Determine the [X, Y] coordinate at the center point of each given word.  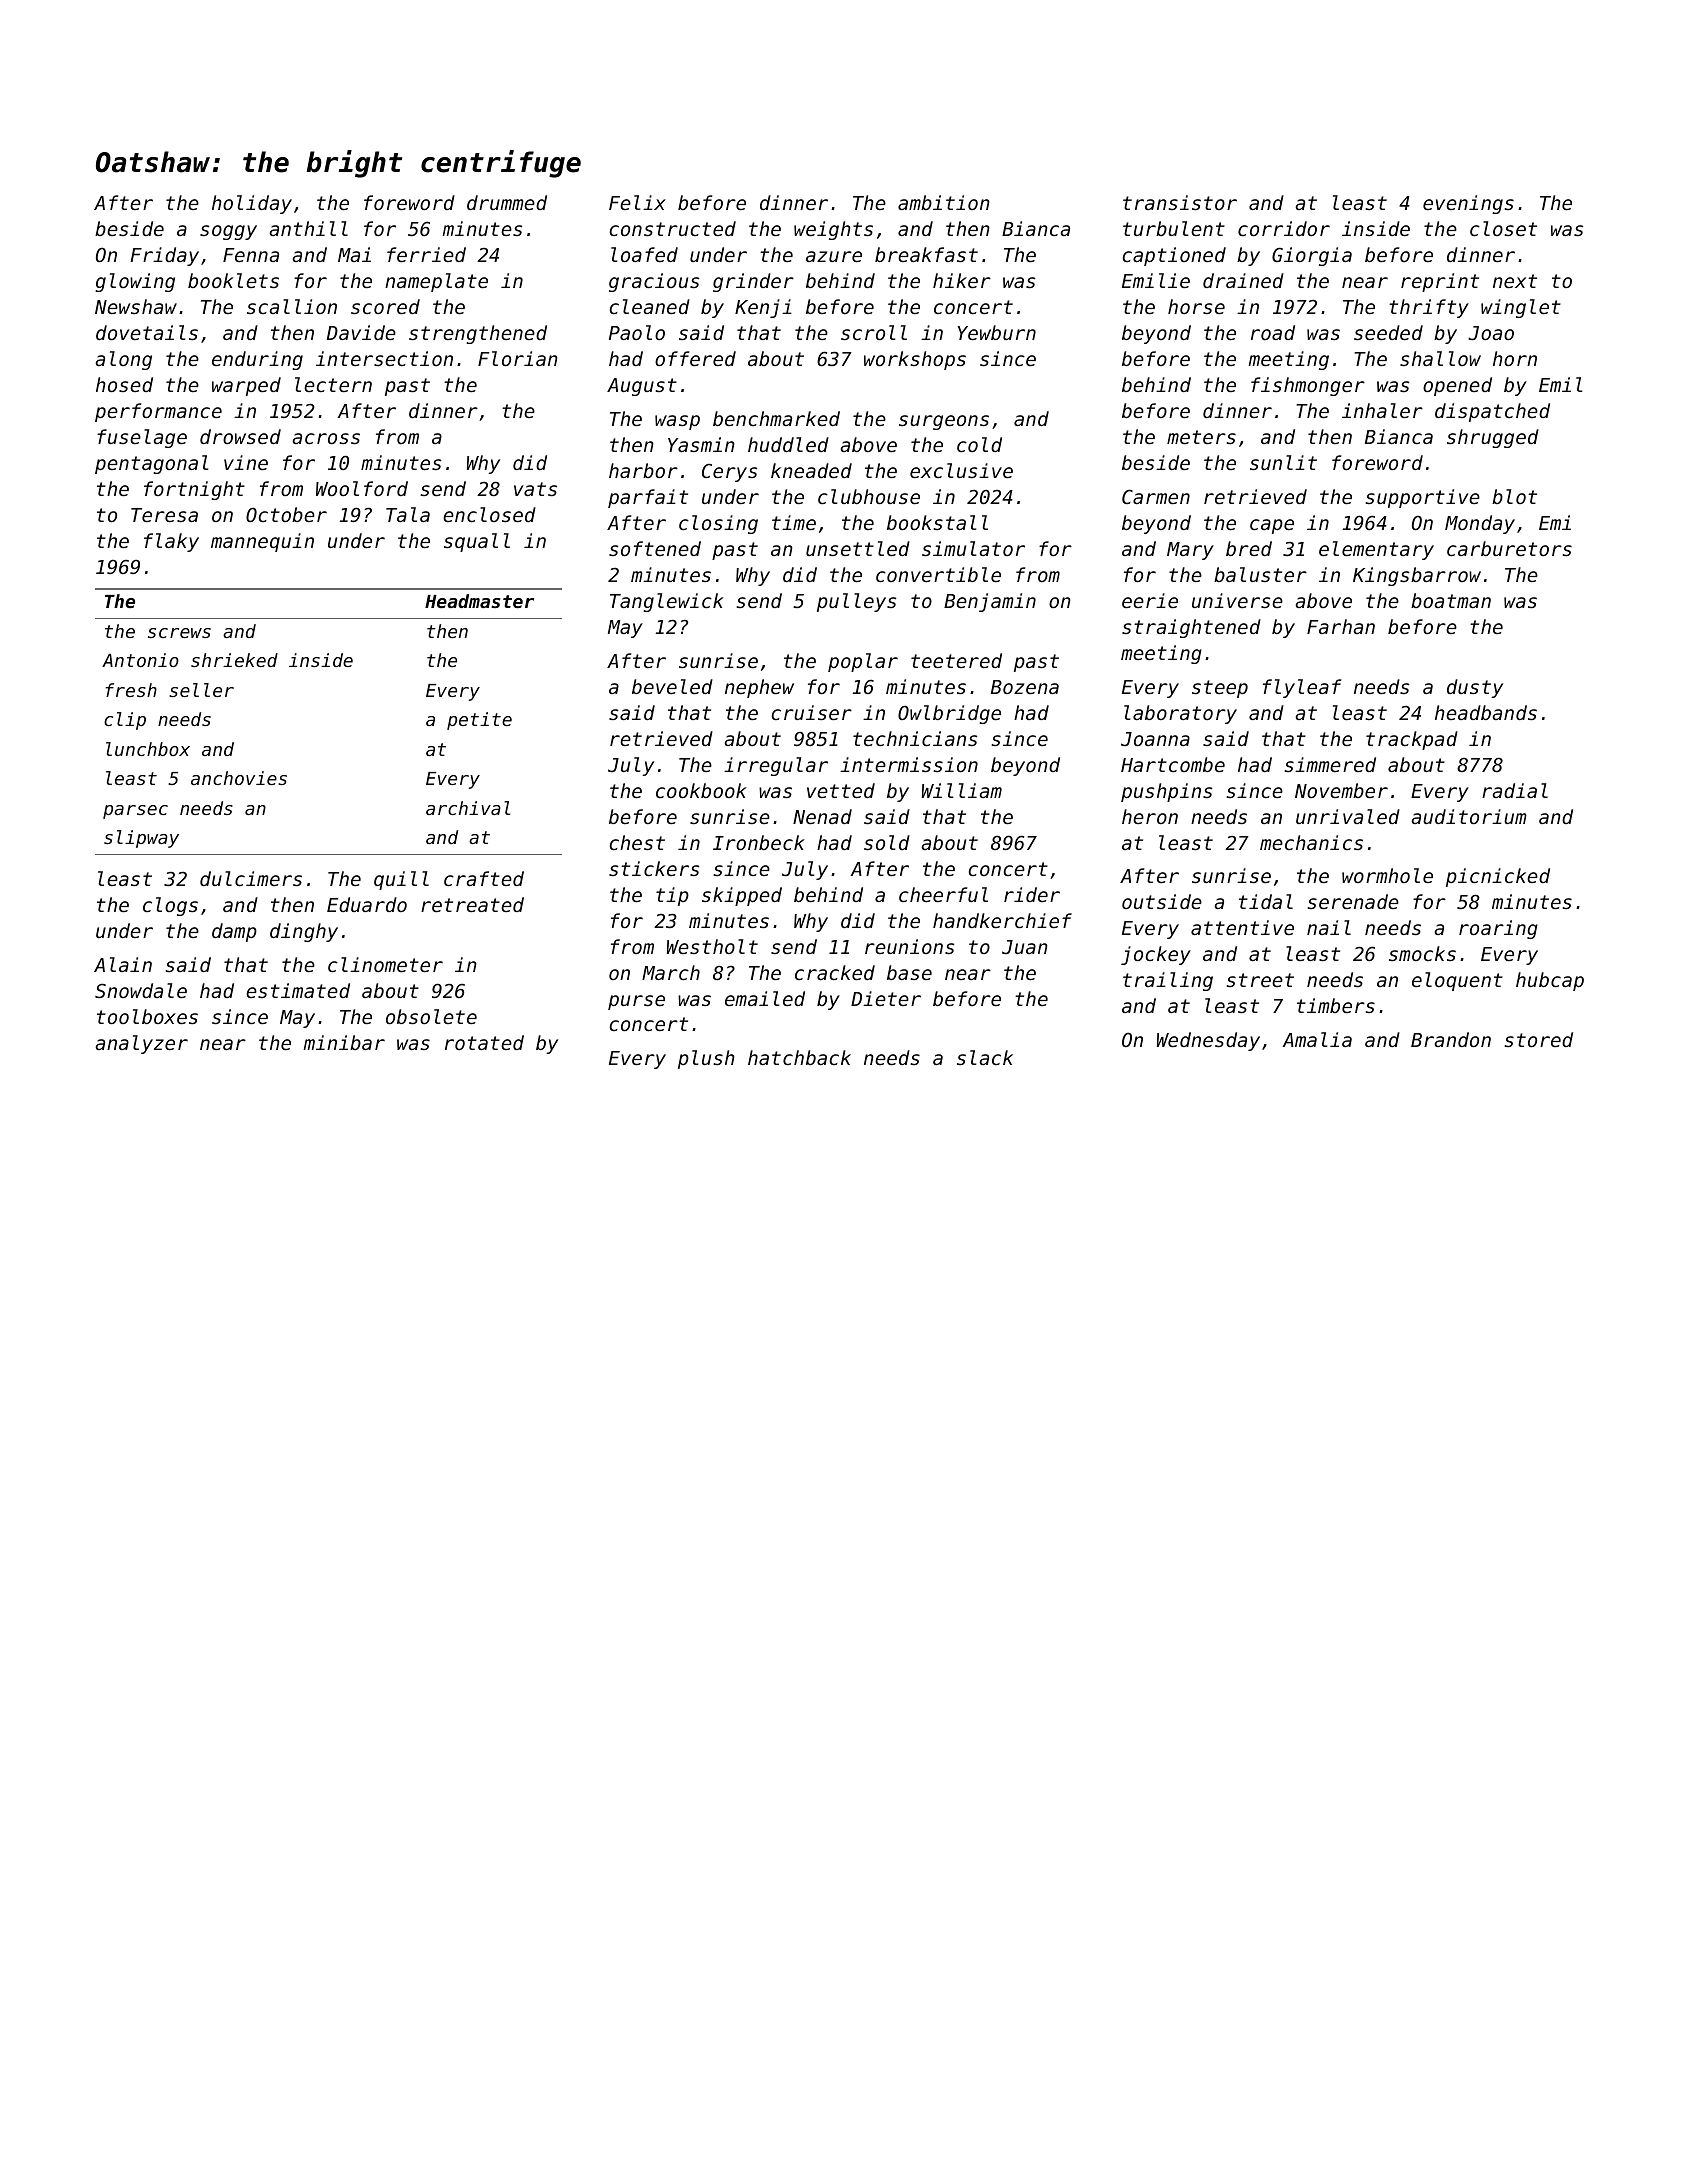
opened [1457, 386]
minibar [344, 1042]
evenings [1468, 204]
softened [655, 548]
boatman [1451, 600]
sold [887, 842]
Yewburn [997, 332]
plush [706, 1059]
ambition [944, 202]
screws [179, 633]
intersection [384, 358]
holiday [252, 204]
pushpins [1166, 792]
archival [468, 808]
